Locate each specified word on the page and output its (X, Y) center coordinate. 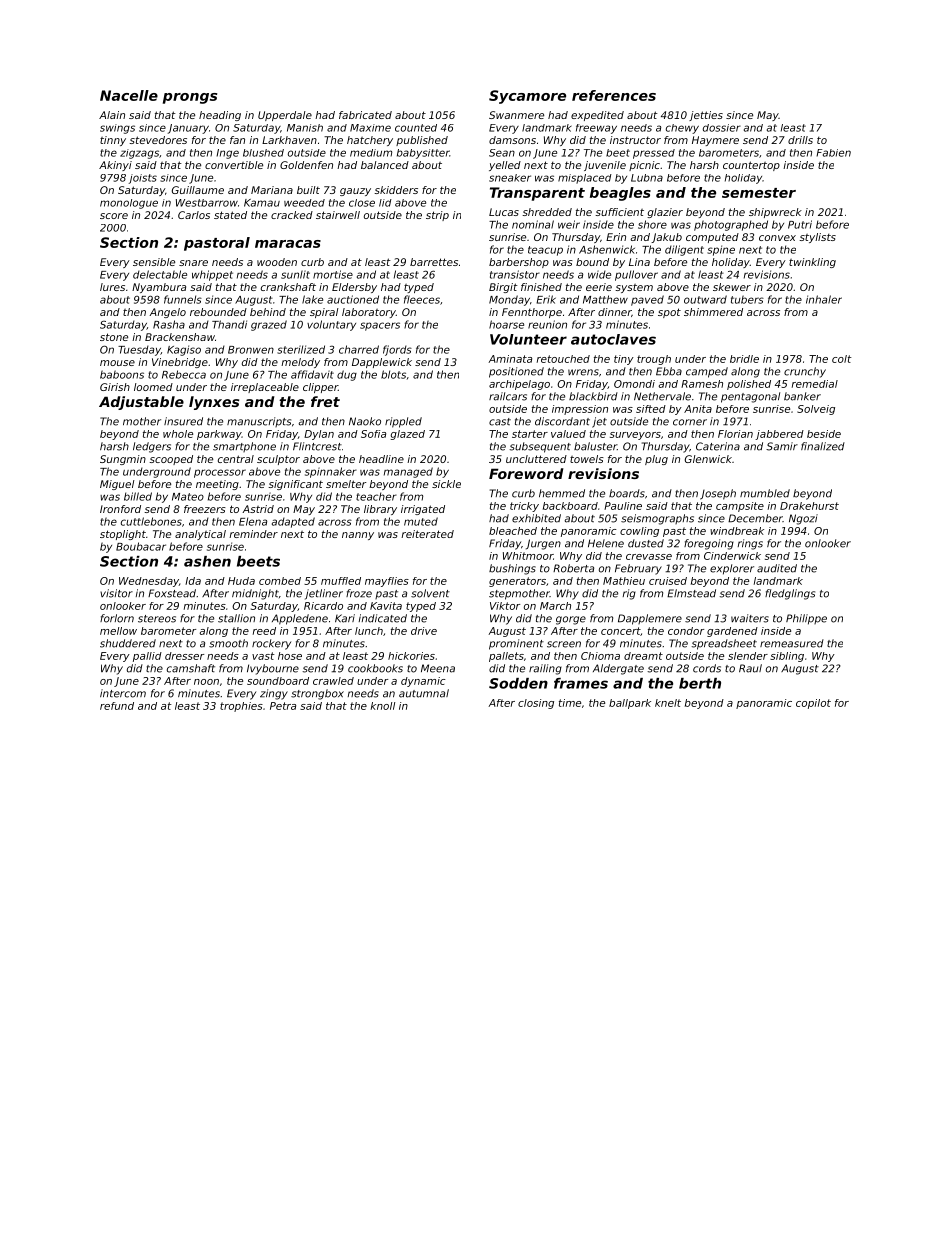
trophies (241, 707)
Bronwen (251, 350)
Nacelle (129, 95)
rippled (403, 422)
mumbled (765, 493)
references (614, 95)
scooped (171, 460)
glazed (408, 435)
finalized (823, 446)
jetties (706, 116)
